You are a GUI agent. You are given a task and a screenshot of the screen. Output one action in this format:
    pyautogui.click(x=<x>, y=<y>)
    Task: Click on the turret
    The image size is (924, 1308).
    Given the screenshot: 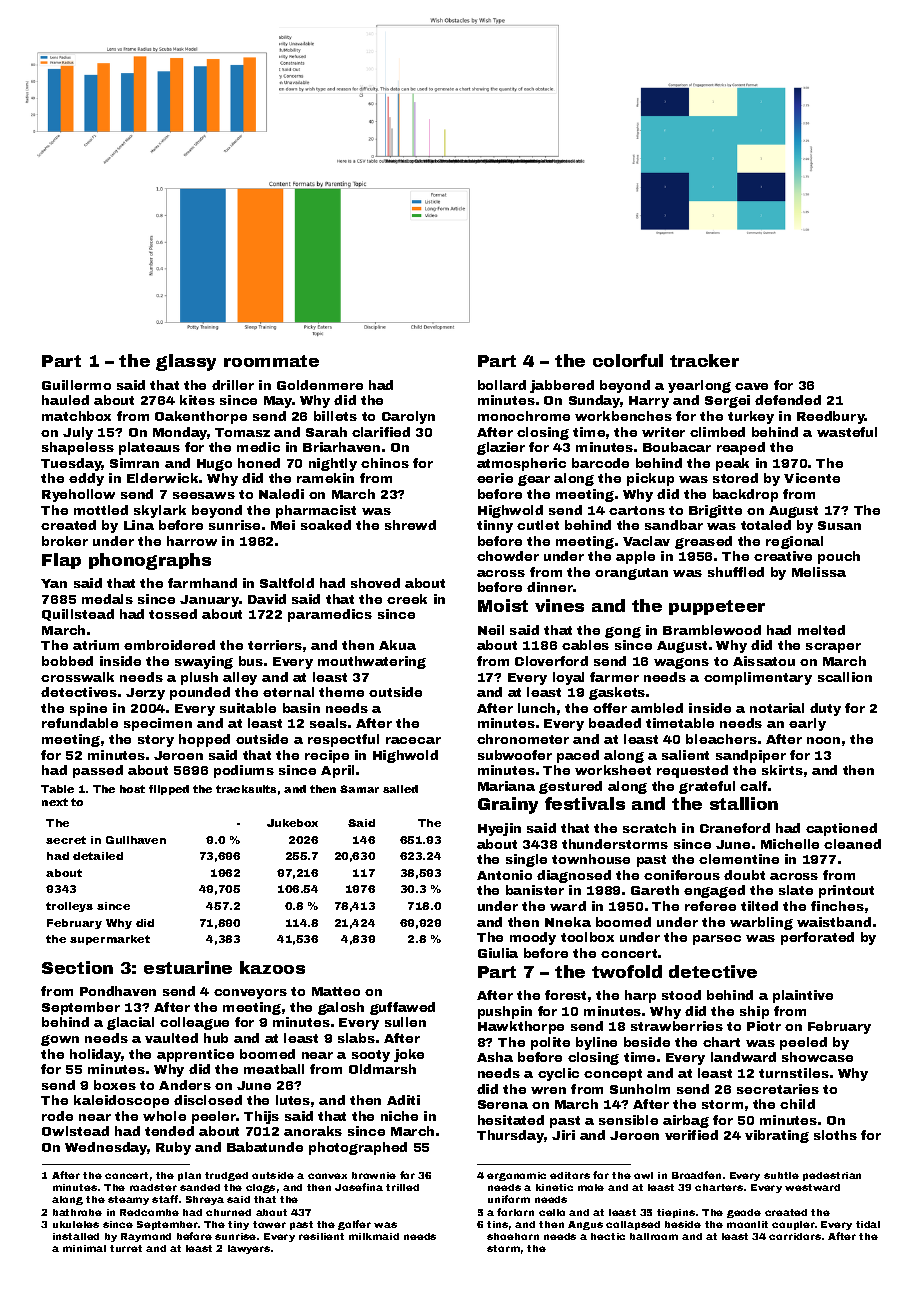 What is the action you would take?
    pyautogui.click(x=126, y=1248)
